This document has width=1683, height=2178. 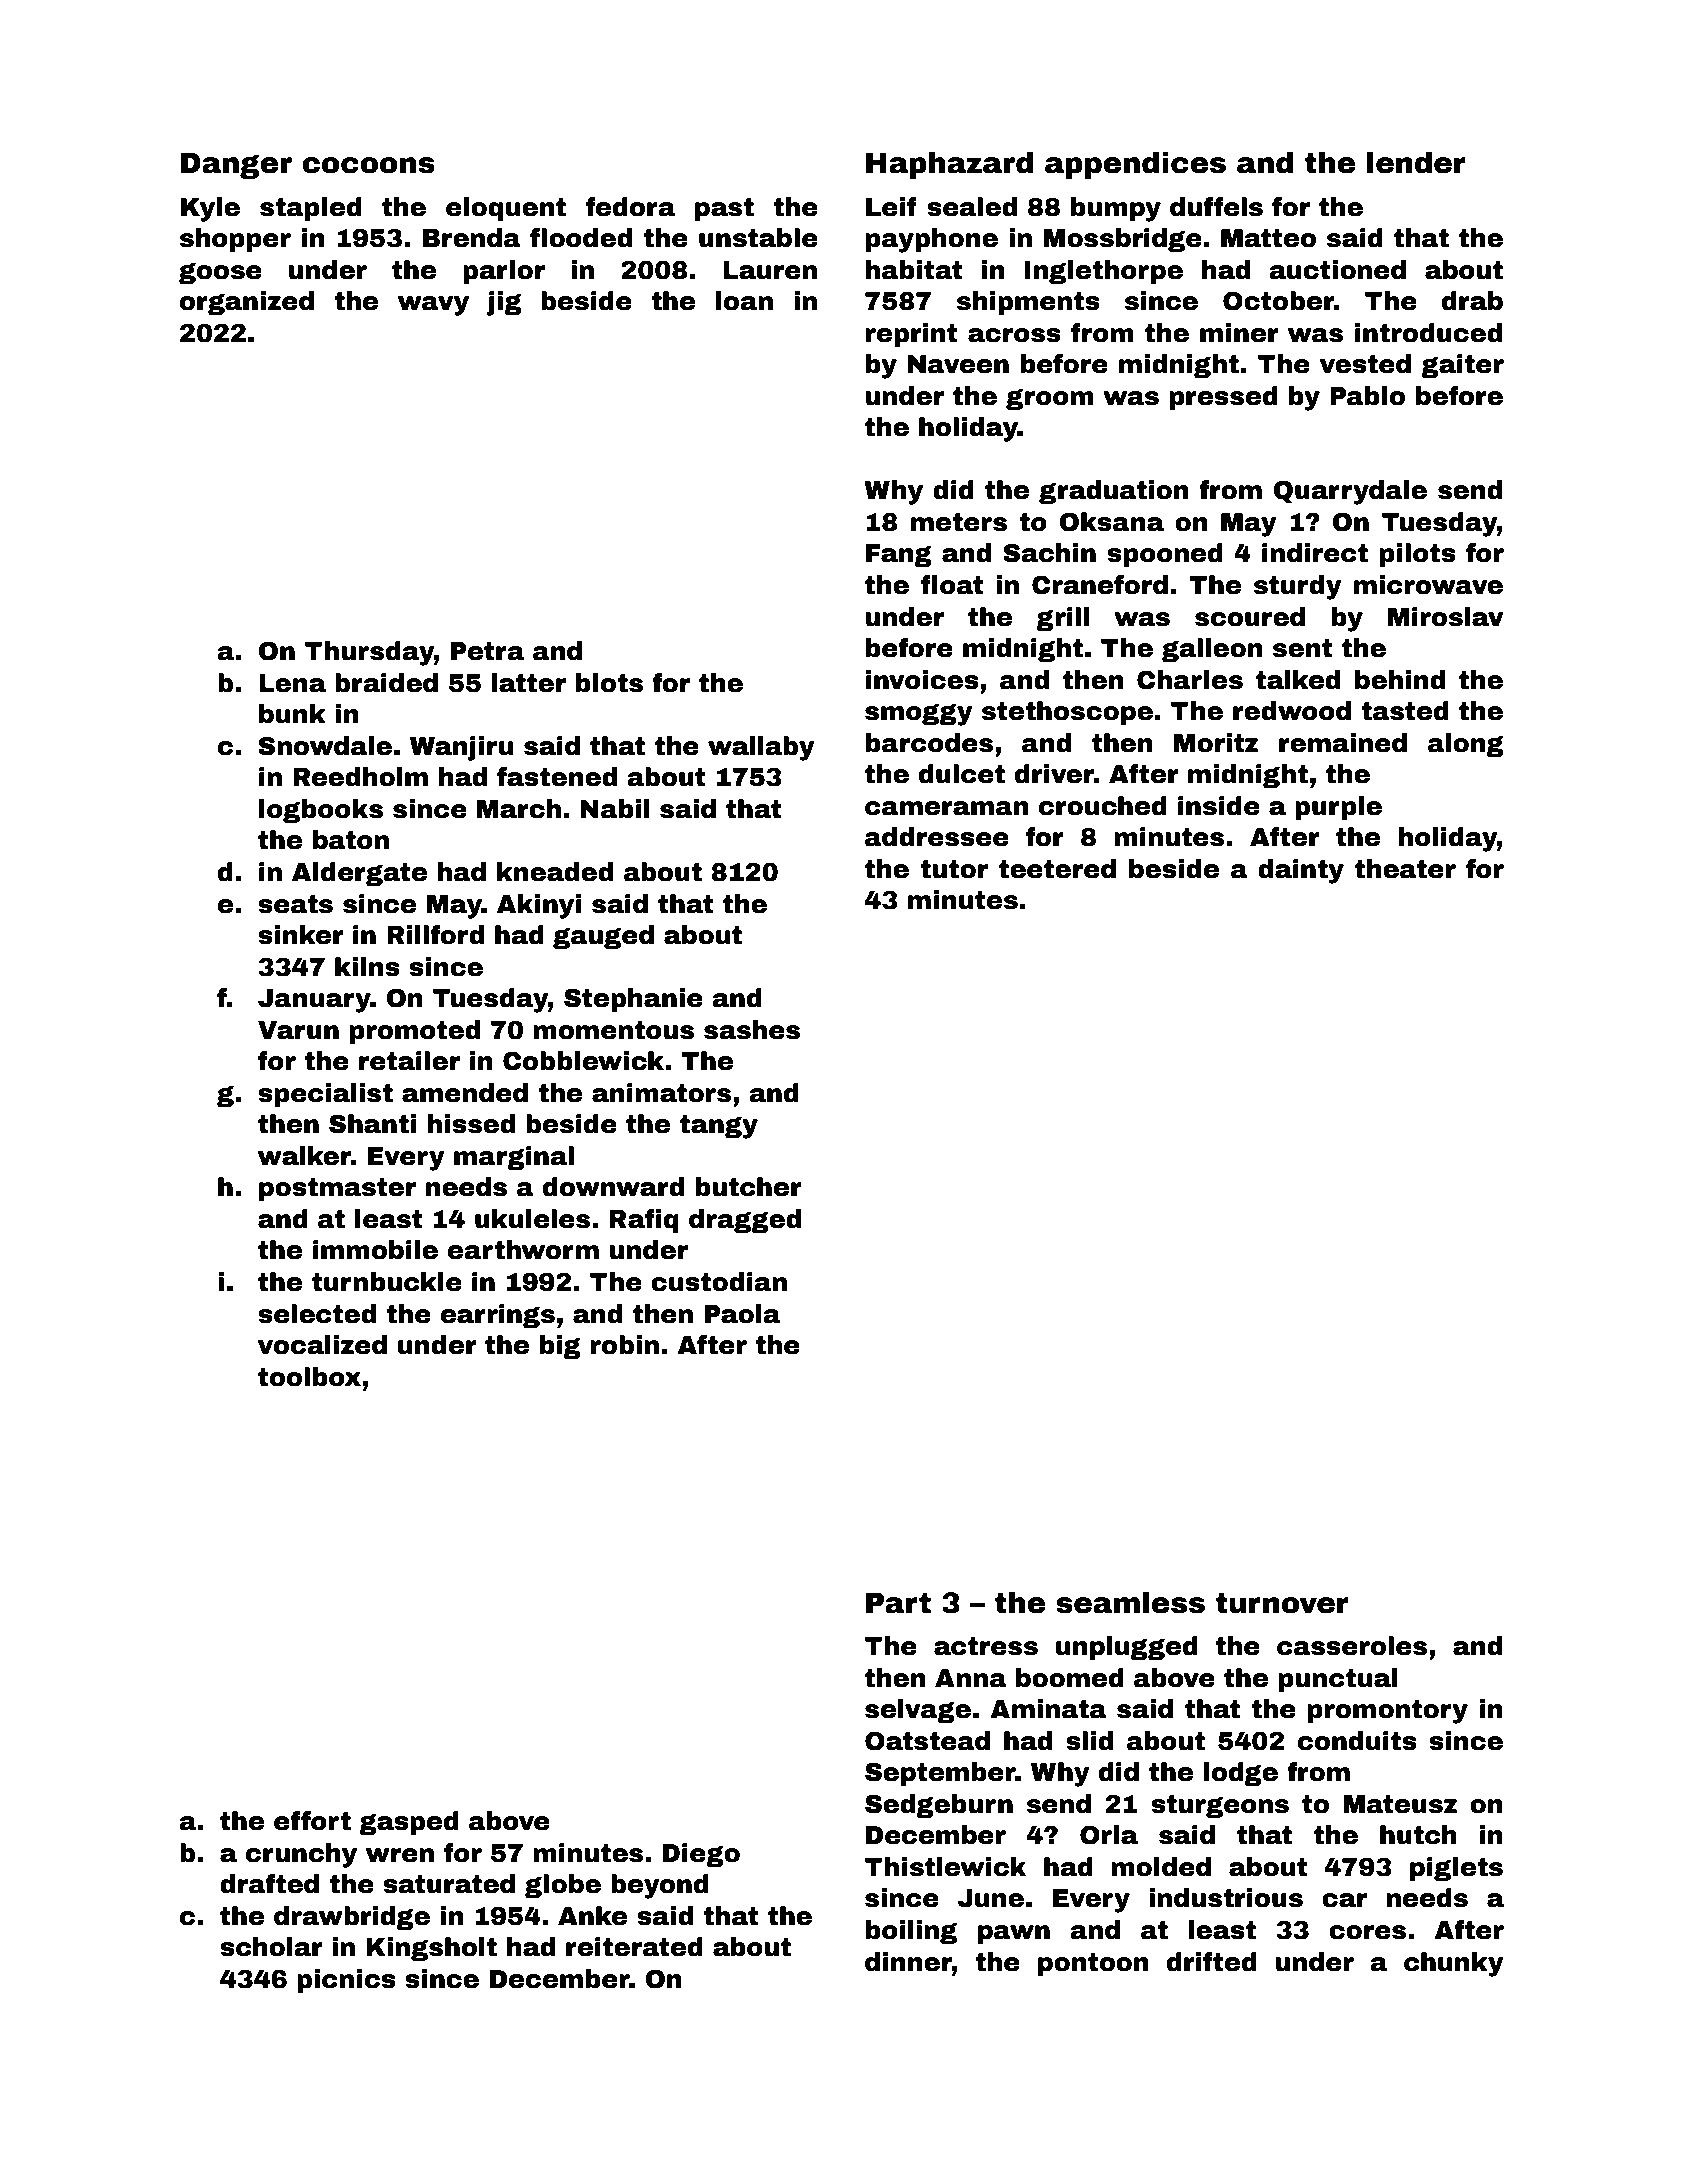 I want to click on redwood, so click(x=1292, y=711).
